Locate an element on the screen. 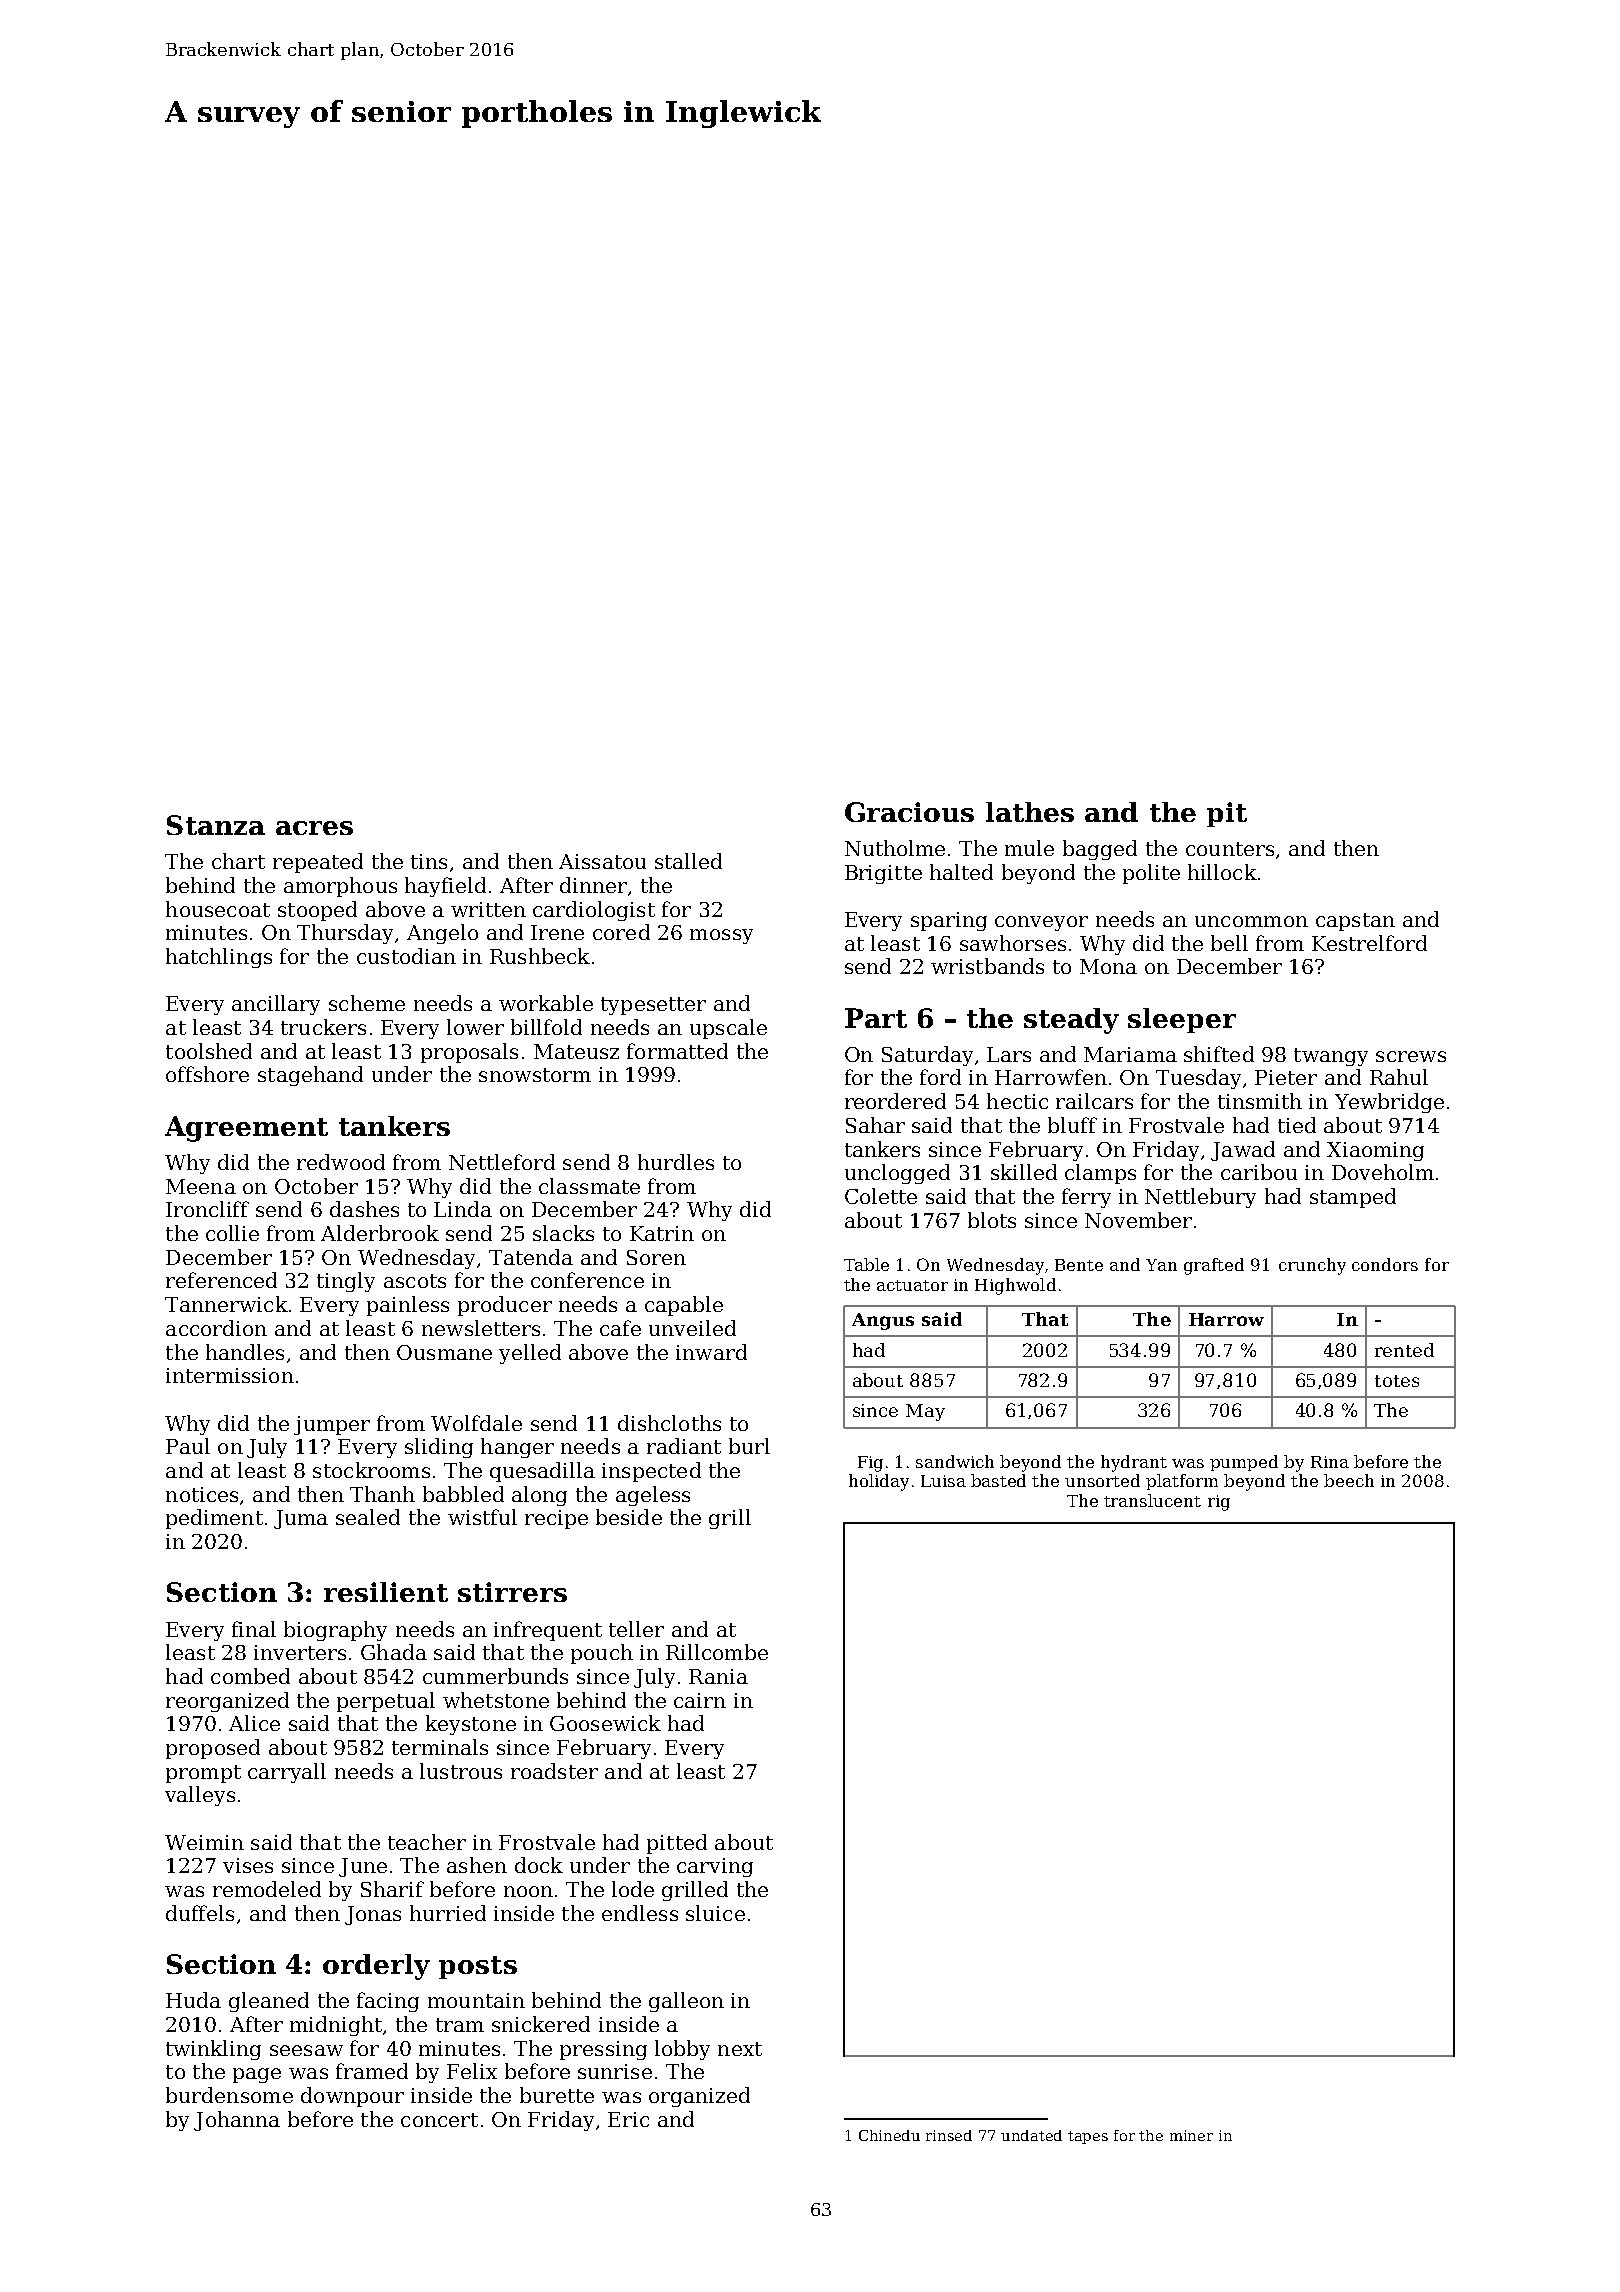  translucent is located at coordinates (1152, 1500).
